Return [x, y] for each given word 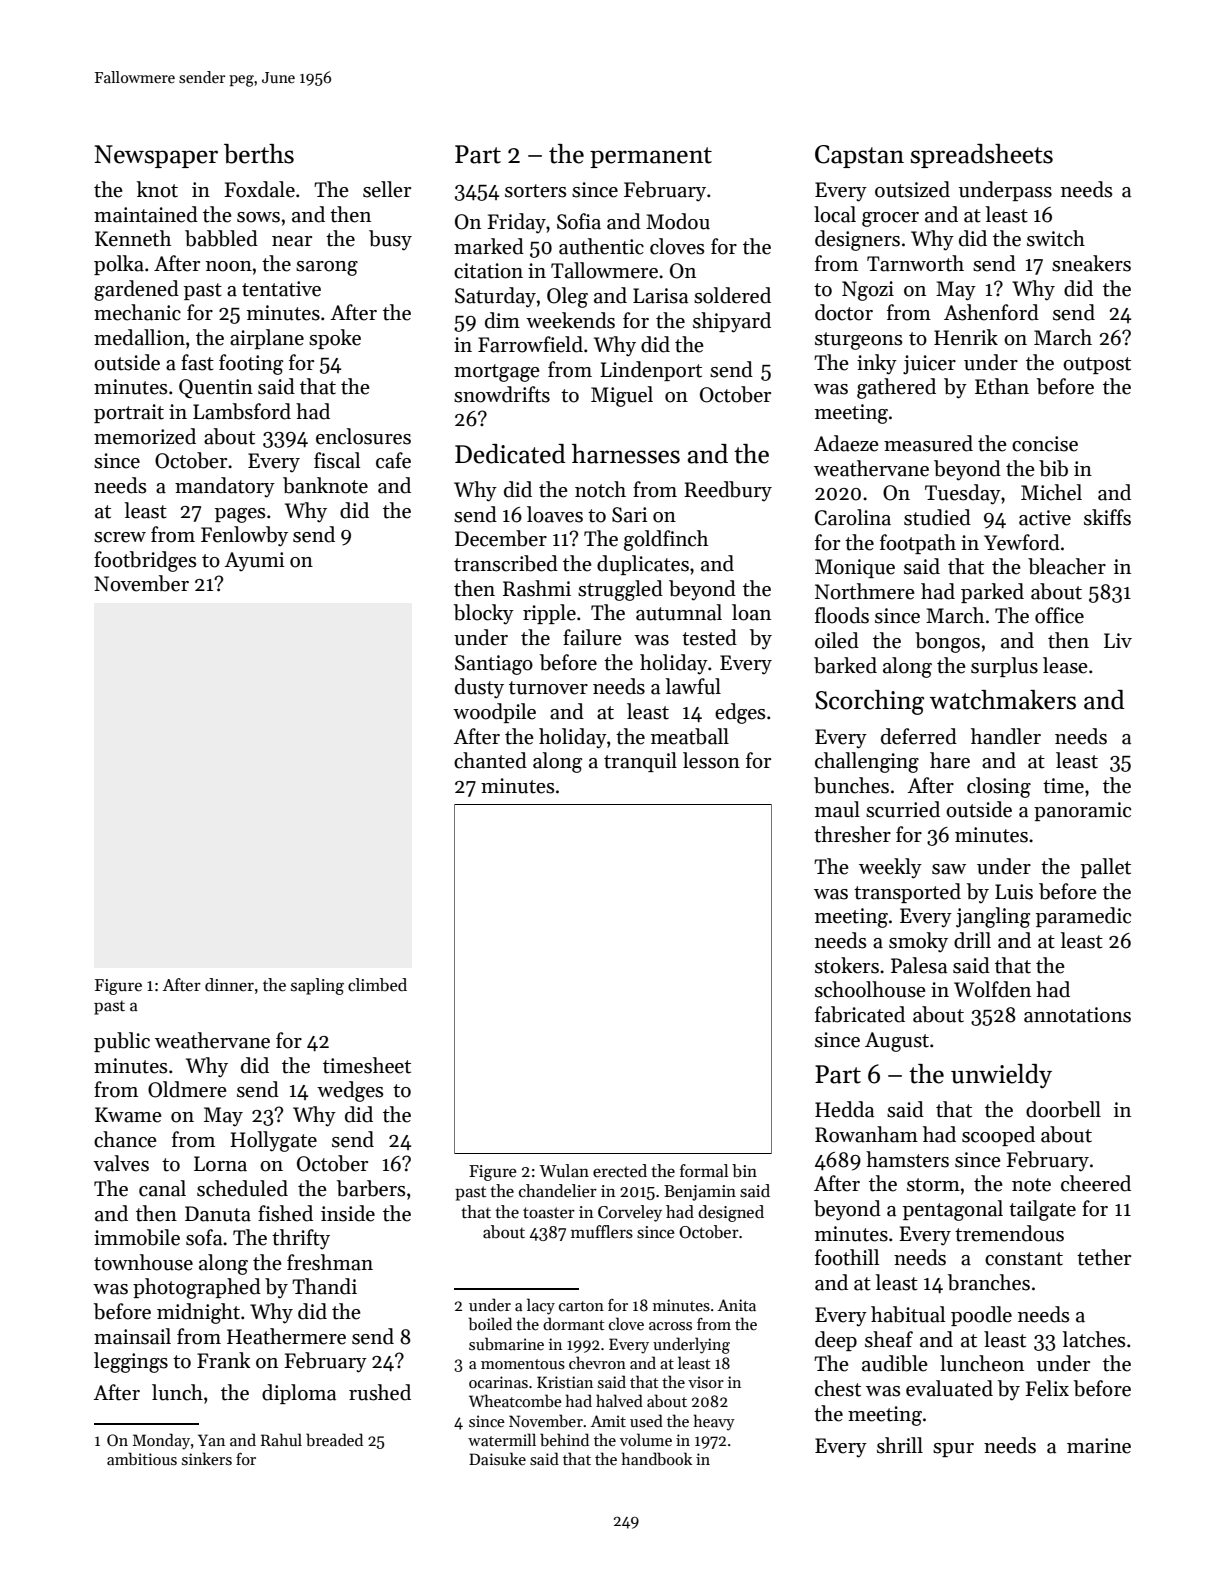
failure [592, 637]
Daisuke [497, 1458]
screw [120, 537]
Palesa [919, 965]
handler [1006, 736]
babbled [221, 238]
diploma [299, 1394]
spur [953, 1450]
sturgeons [858, 341]
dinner [229, 985]
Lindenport [651, 371]
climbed [377, 985]
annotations [1077, 1015]
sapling [317, 986]
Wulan [564, 1170]
